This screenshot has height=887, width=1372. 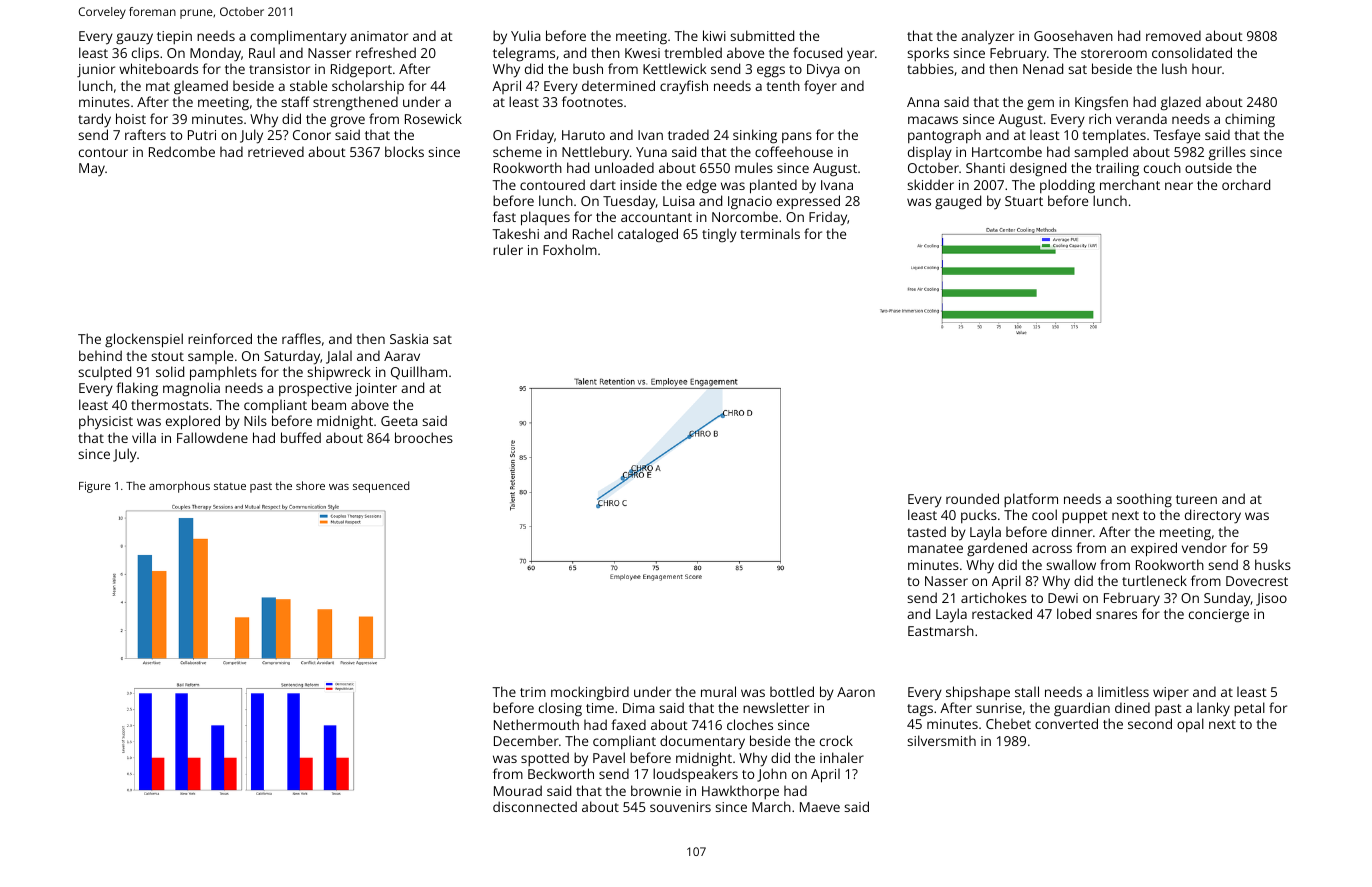 I want to click on amorphous, so click(x=179, y=487).
